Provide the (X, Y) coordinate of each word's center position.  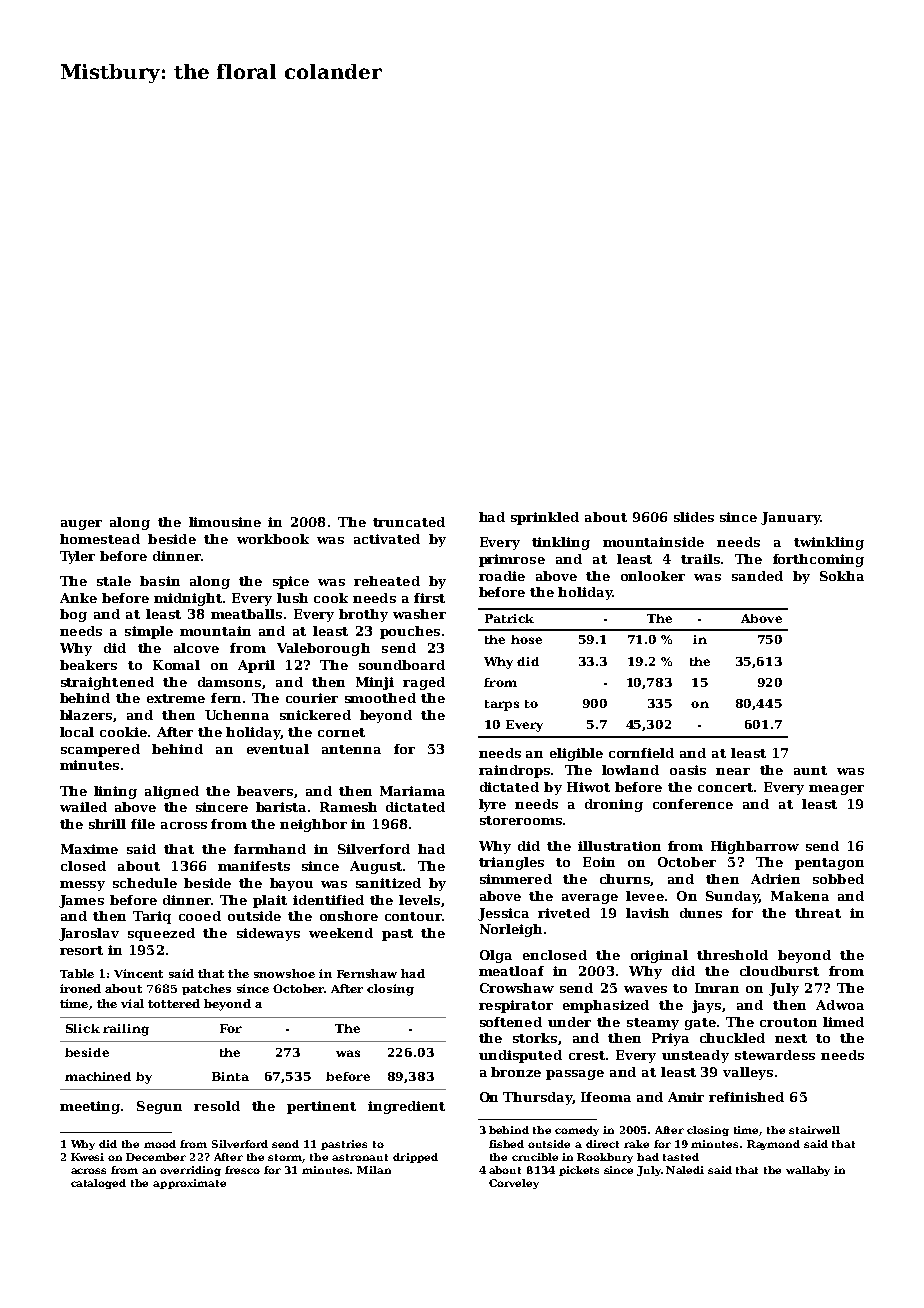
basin (160, 581)
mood (160, 1144)
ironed (80, 988)
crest (587, 1055)
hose (526, 639)
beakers (88, 665)
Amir (686, 1097)
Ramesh (348, 807)
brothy (363, 615)
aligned (172, 792)
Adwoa (840, 1005)
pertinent (321, 1107)
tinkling (561, 543)
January (790, 518)
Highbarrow (755, 847)
